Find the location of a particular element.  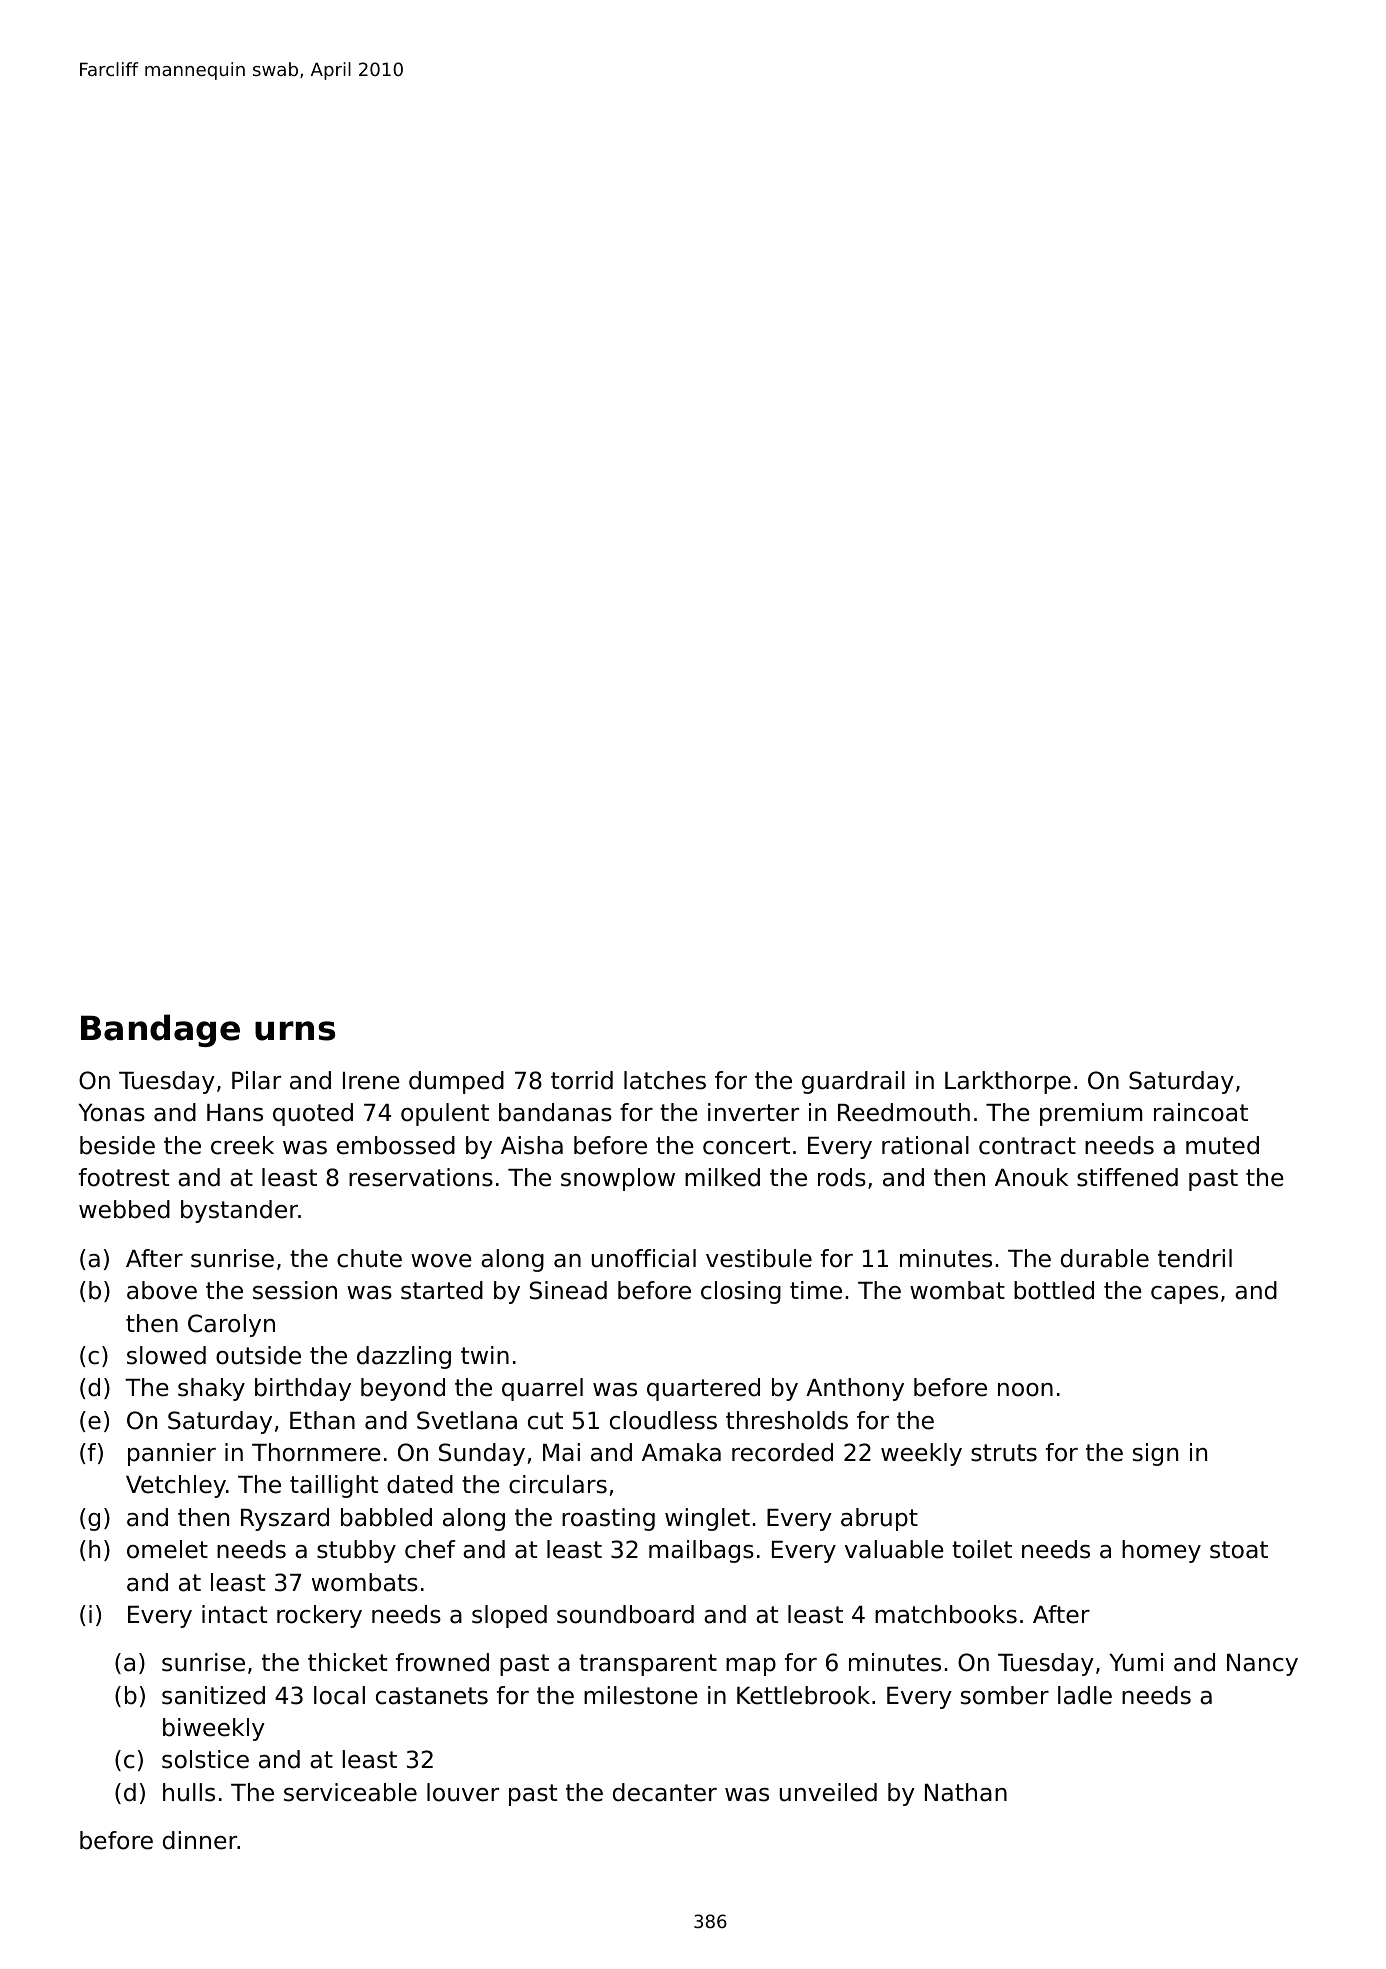

thicket is located at coordinates (347, 1662).
